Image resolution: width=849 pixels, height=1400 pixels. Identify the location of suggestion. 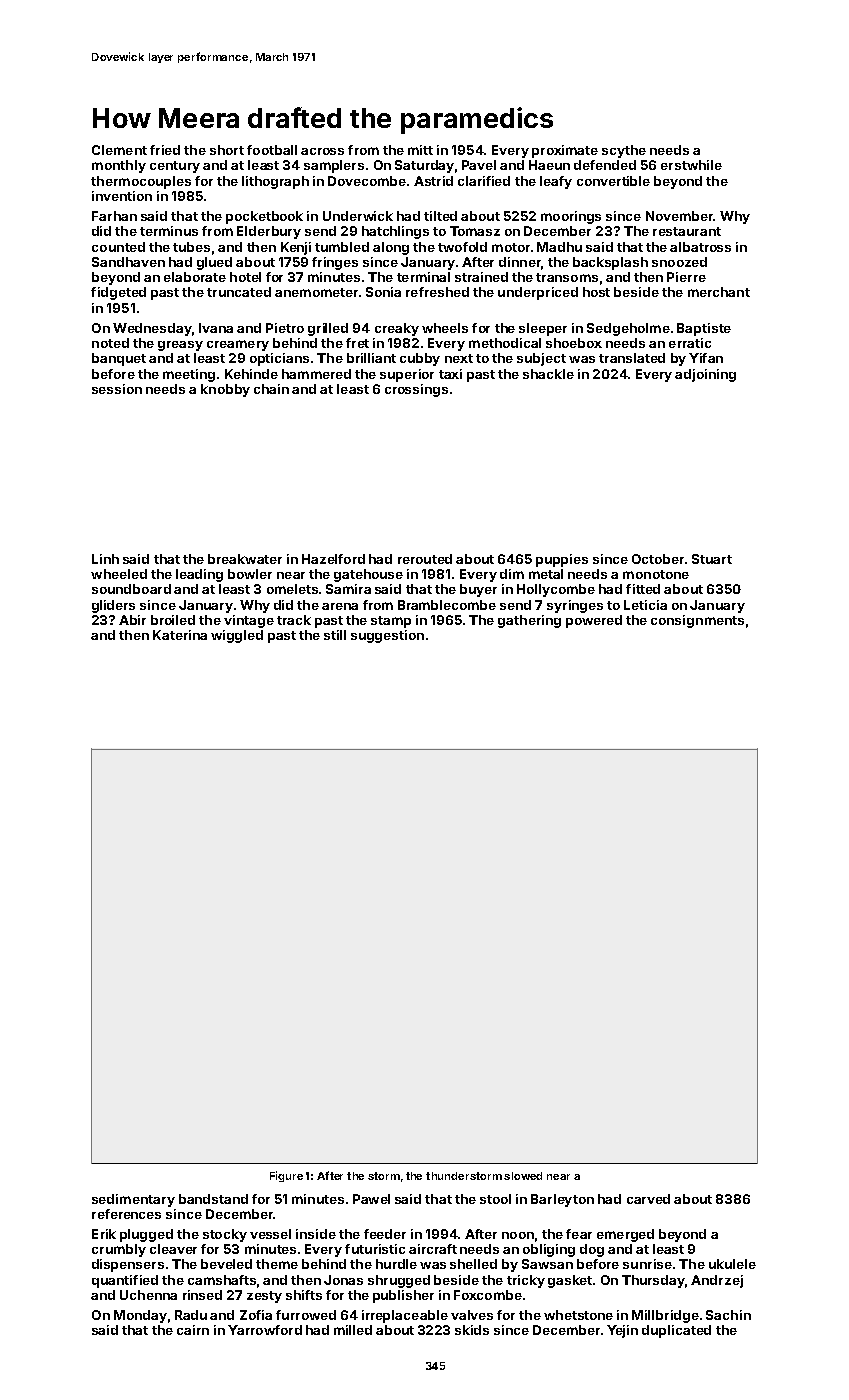
(387, 636).
